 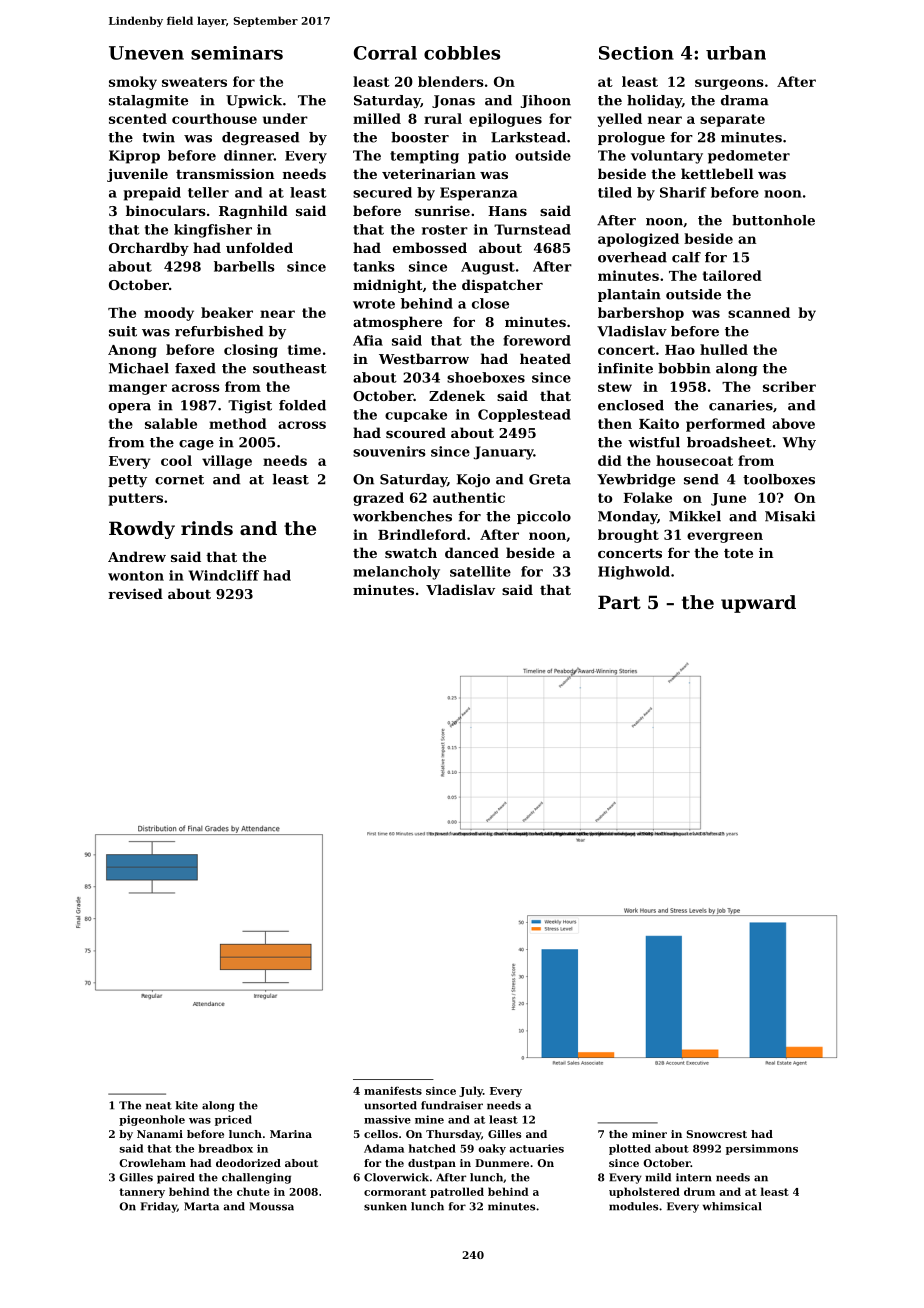 I want to click on Crowleham, so click(x=152, y=1163).
